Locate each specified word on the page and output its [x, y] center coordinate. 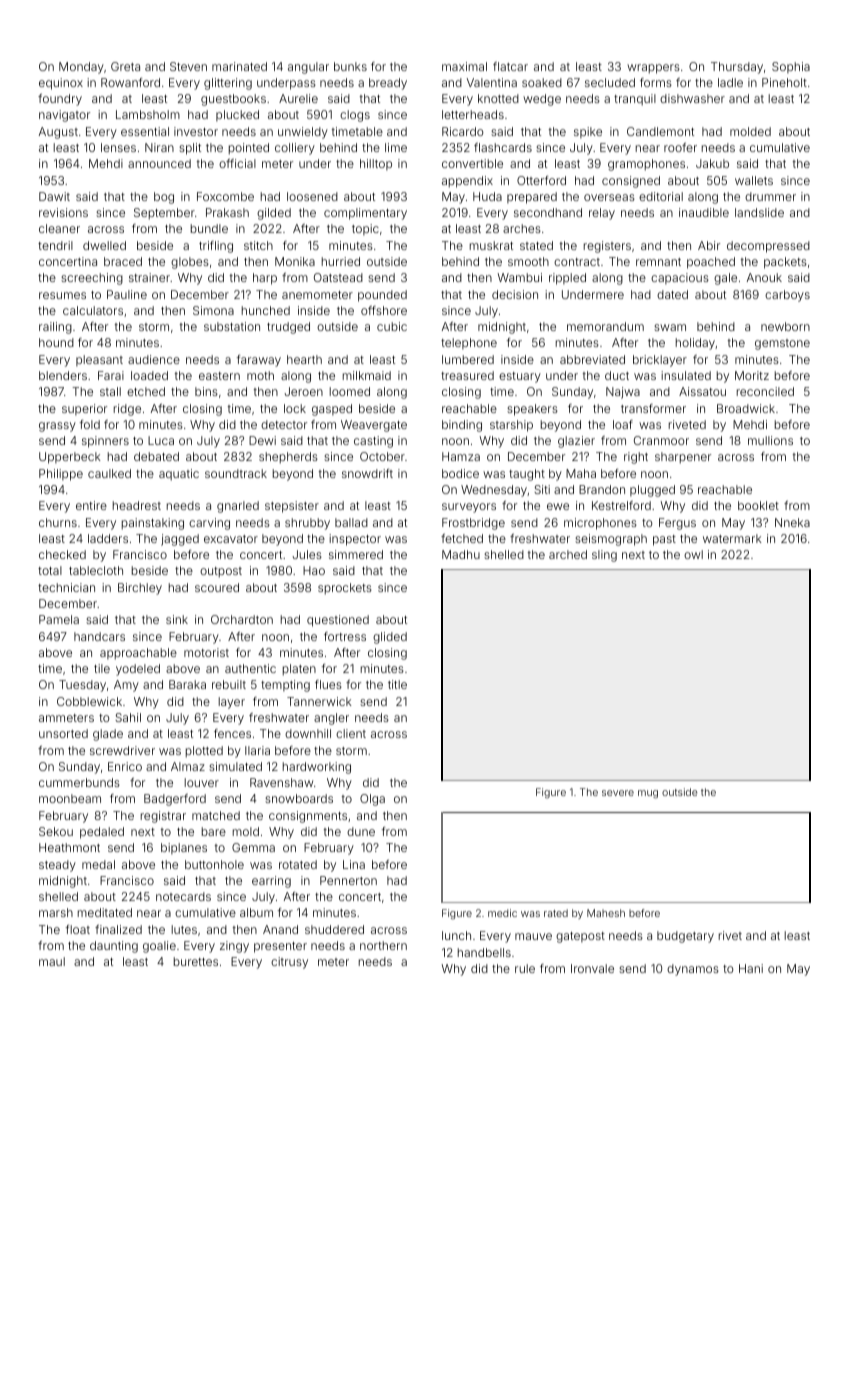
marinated [239, 66]
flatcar [510, 66]
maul [52, 961]
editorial [661, 196]
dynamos [693, 970]
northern [383, 945]
